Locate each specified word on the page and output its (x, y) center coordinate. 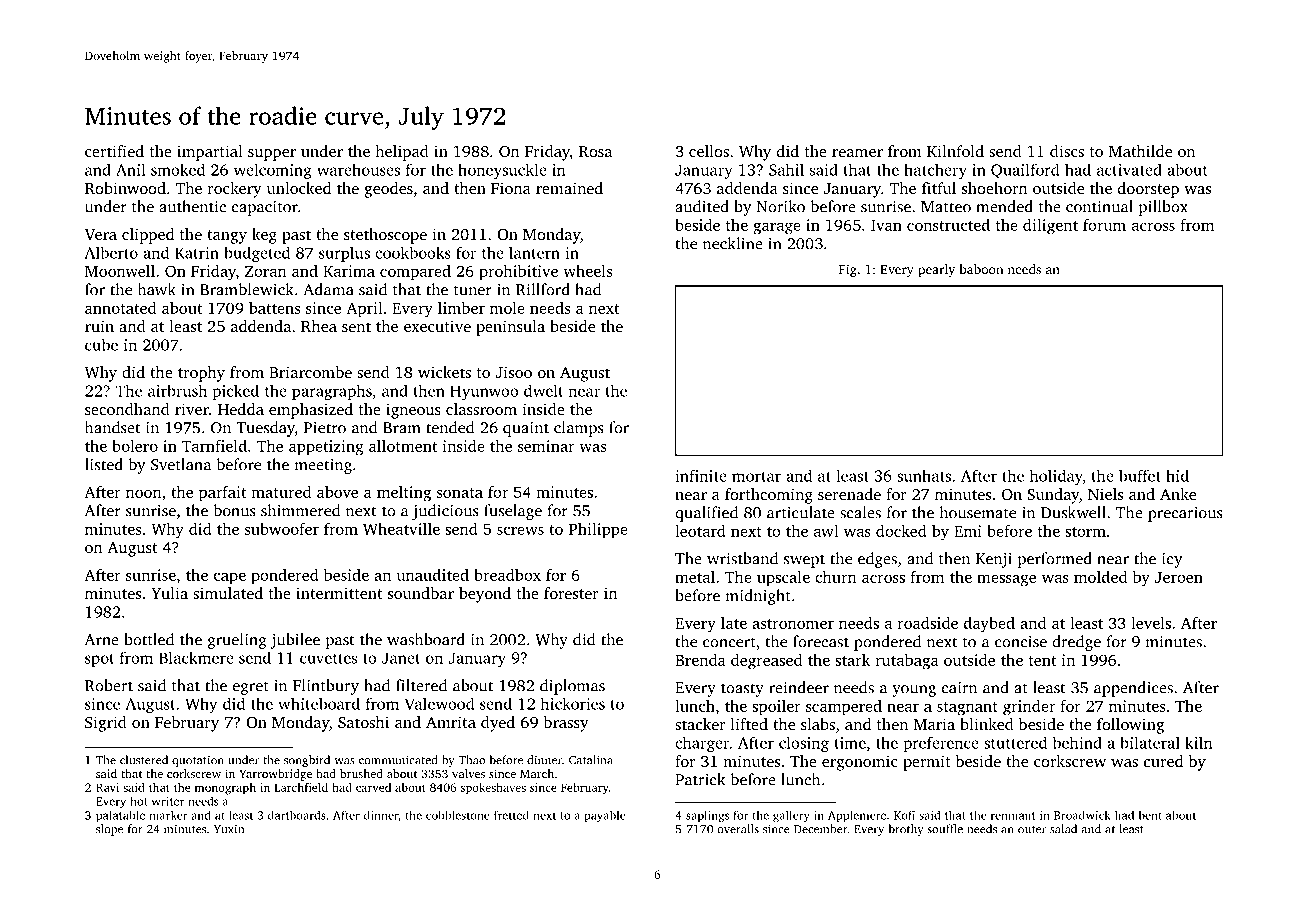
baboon (981, 269)
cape (230, 578)
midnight (758, 597)
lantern (534, 252)
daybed (989, 625)
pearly (936, 270)
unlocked (299, 188)
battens (274, 308)
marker (168, 815)
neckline (733, 243)
